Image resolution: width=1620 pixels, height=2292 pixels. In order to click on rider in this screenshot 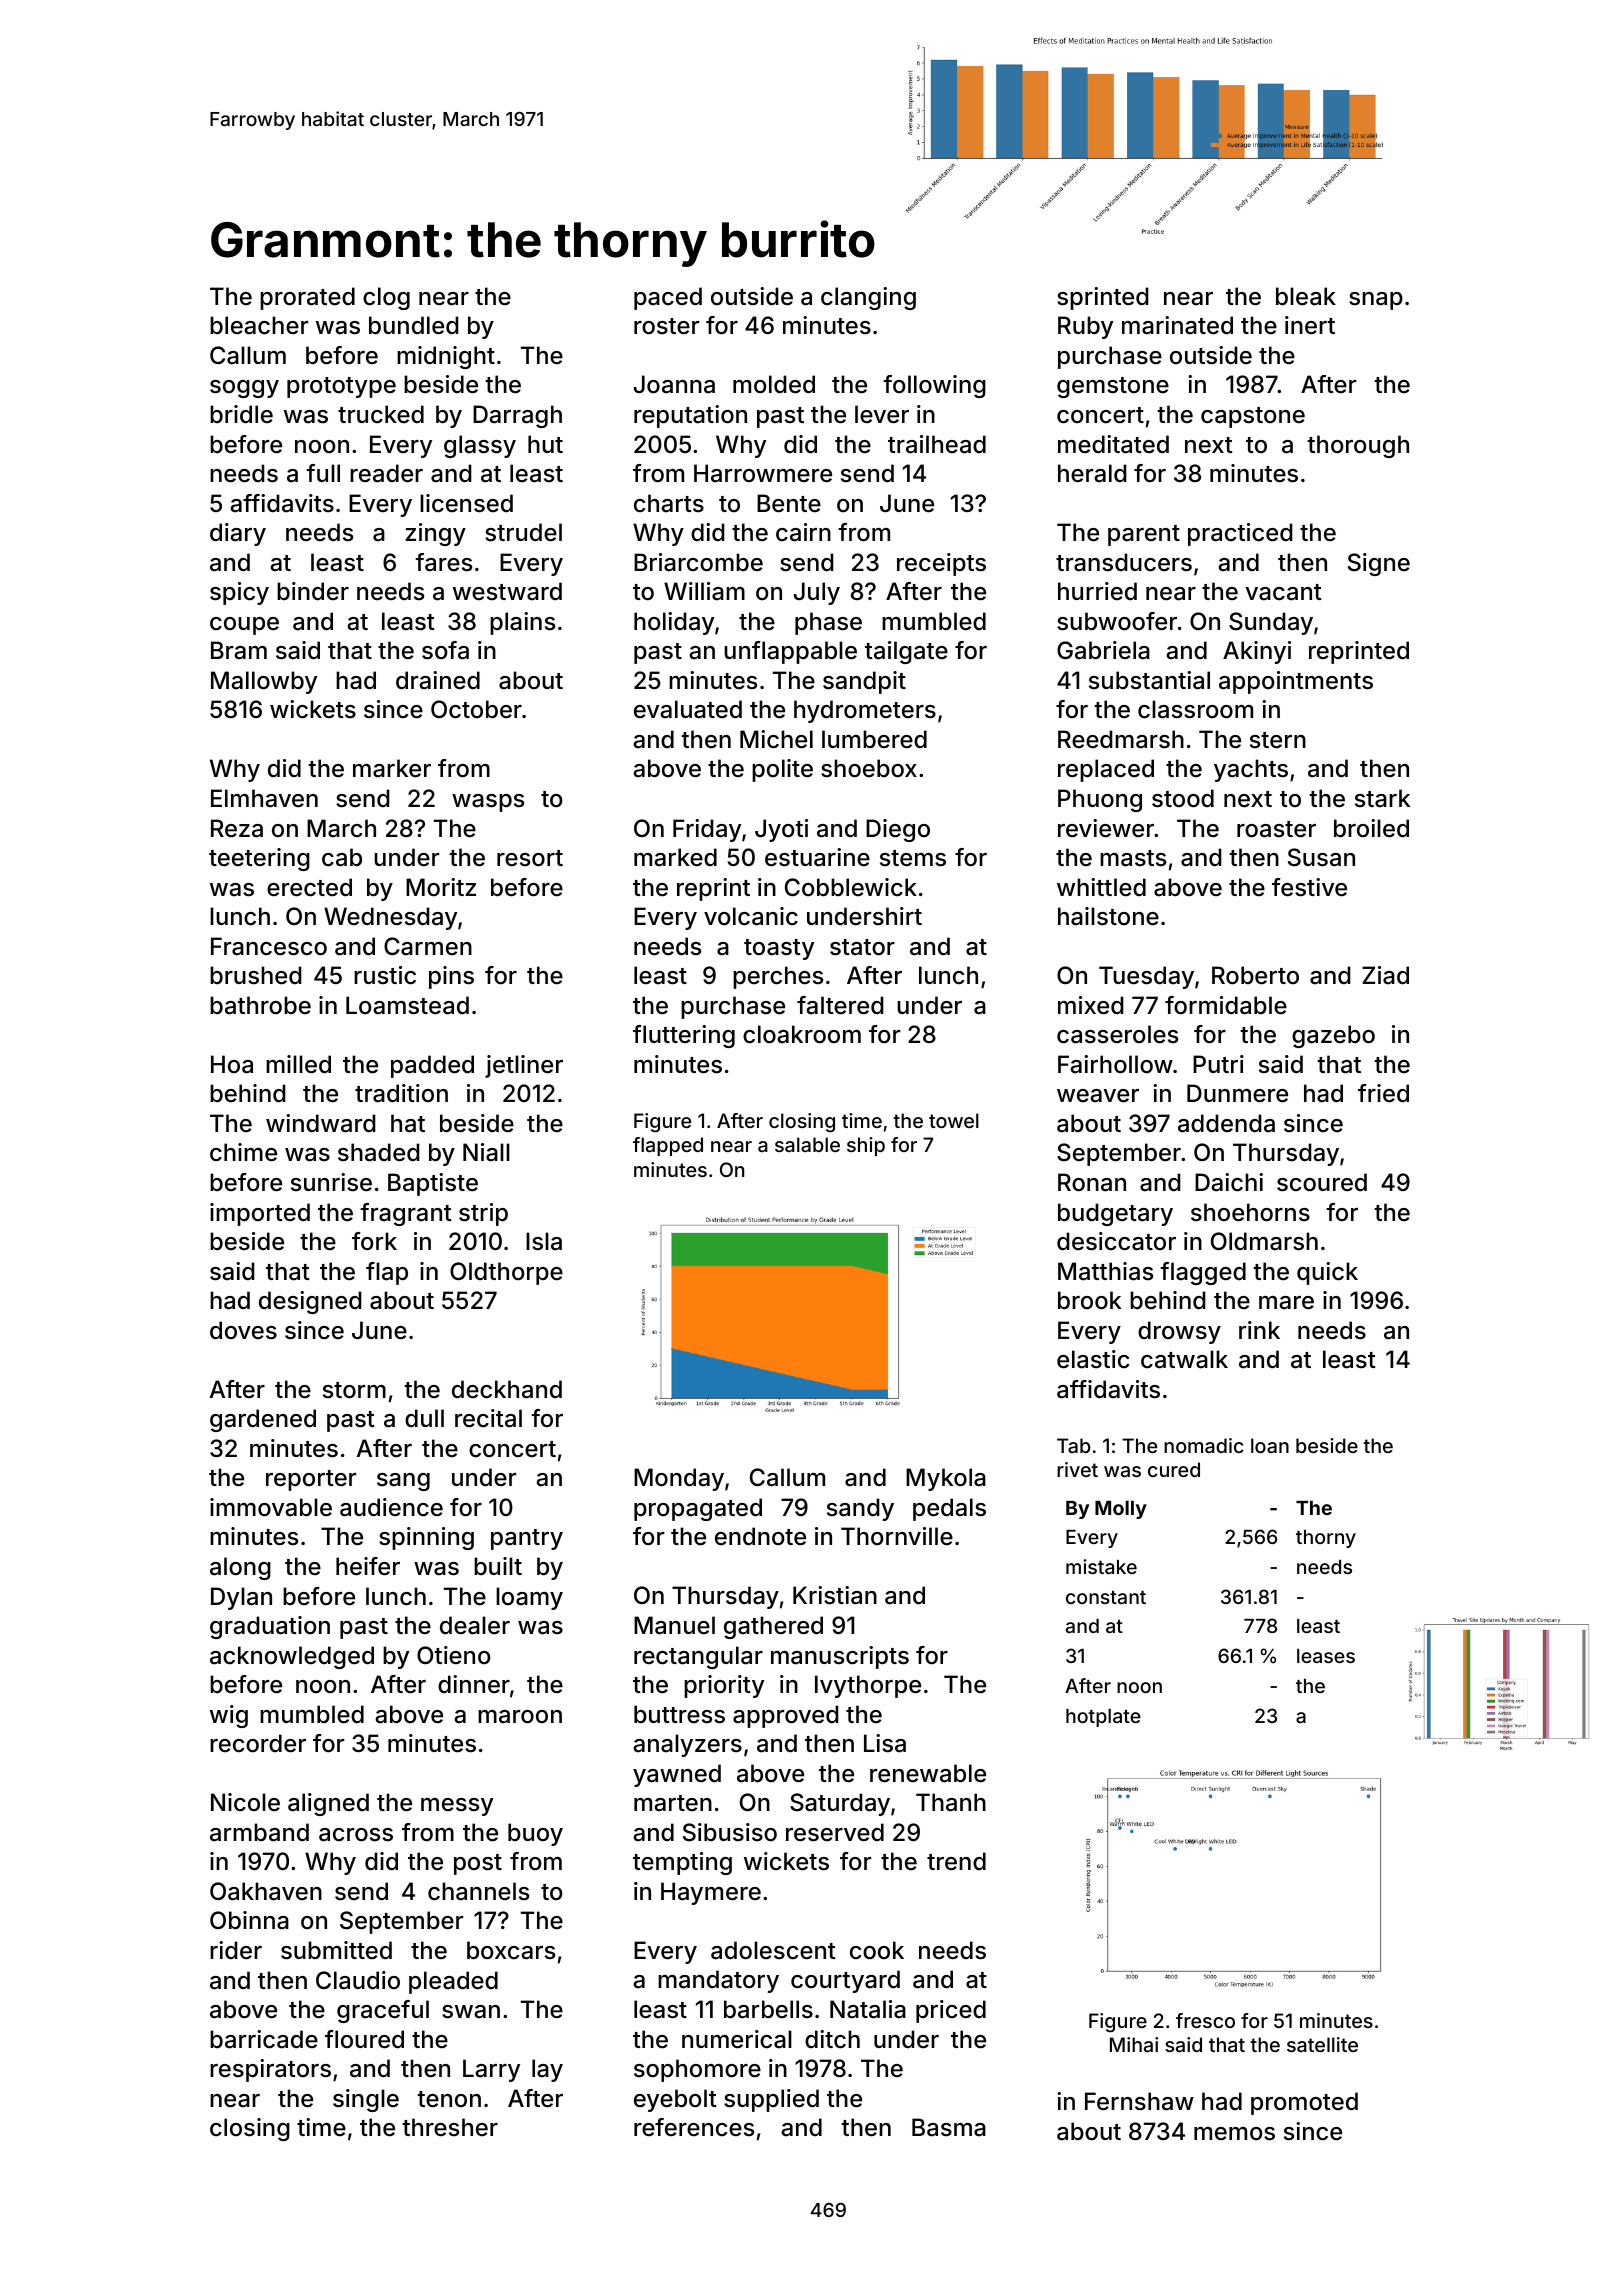, I will do `click(236, 1950)`.
